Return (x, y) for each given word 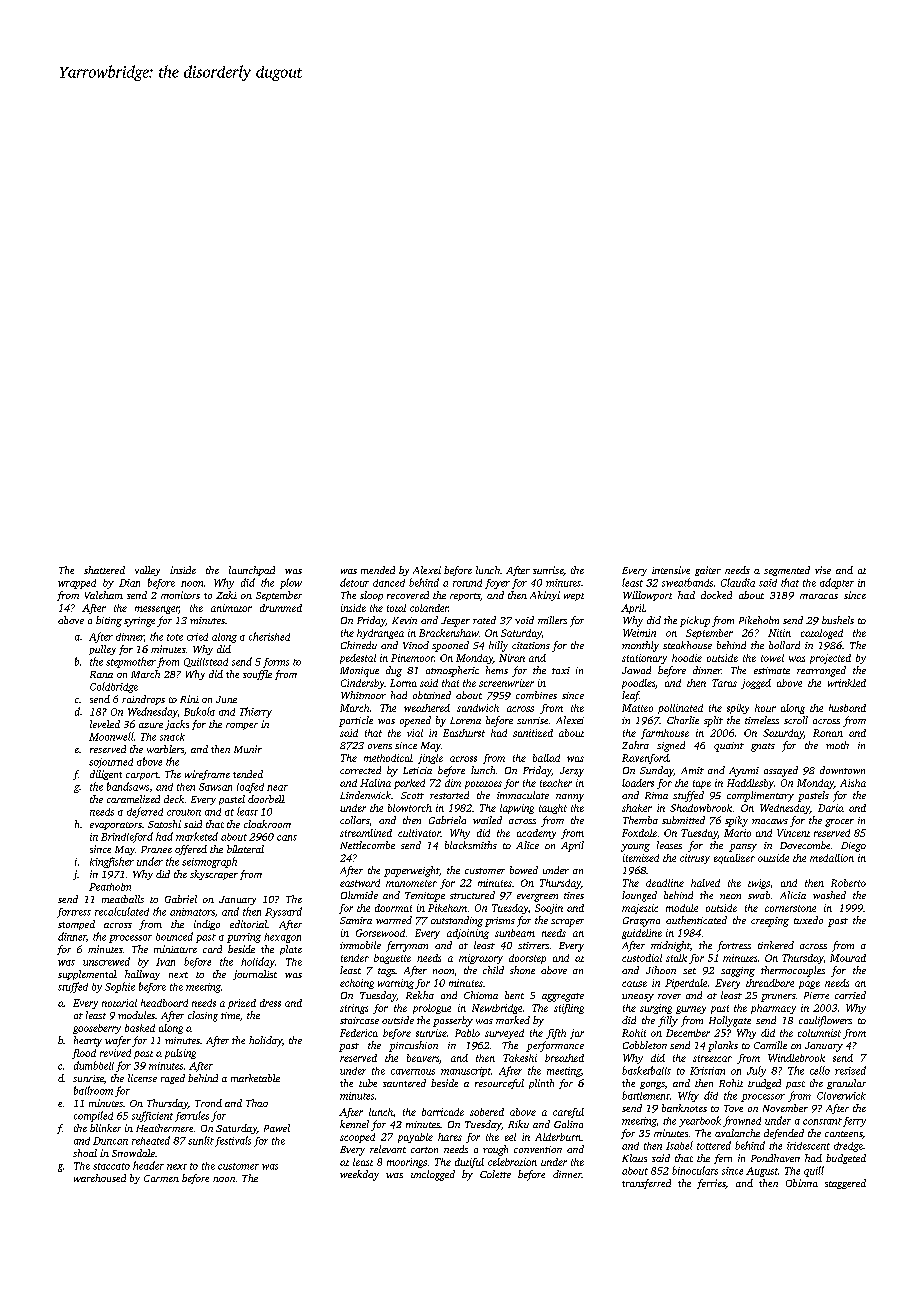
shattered (104, 570)
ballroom (93, 1090)
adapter (837, 583)
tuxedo (808, 920)
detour (354, 582)
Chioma (481, 995)
